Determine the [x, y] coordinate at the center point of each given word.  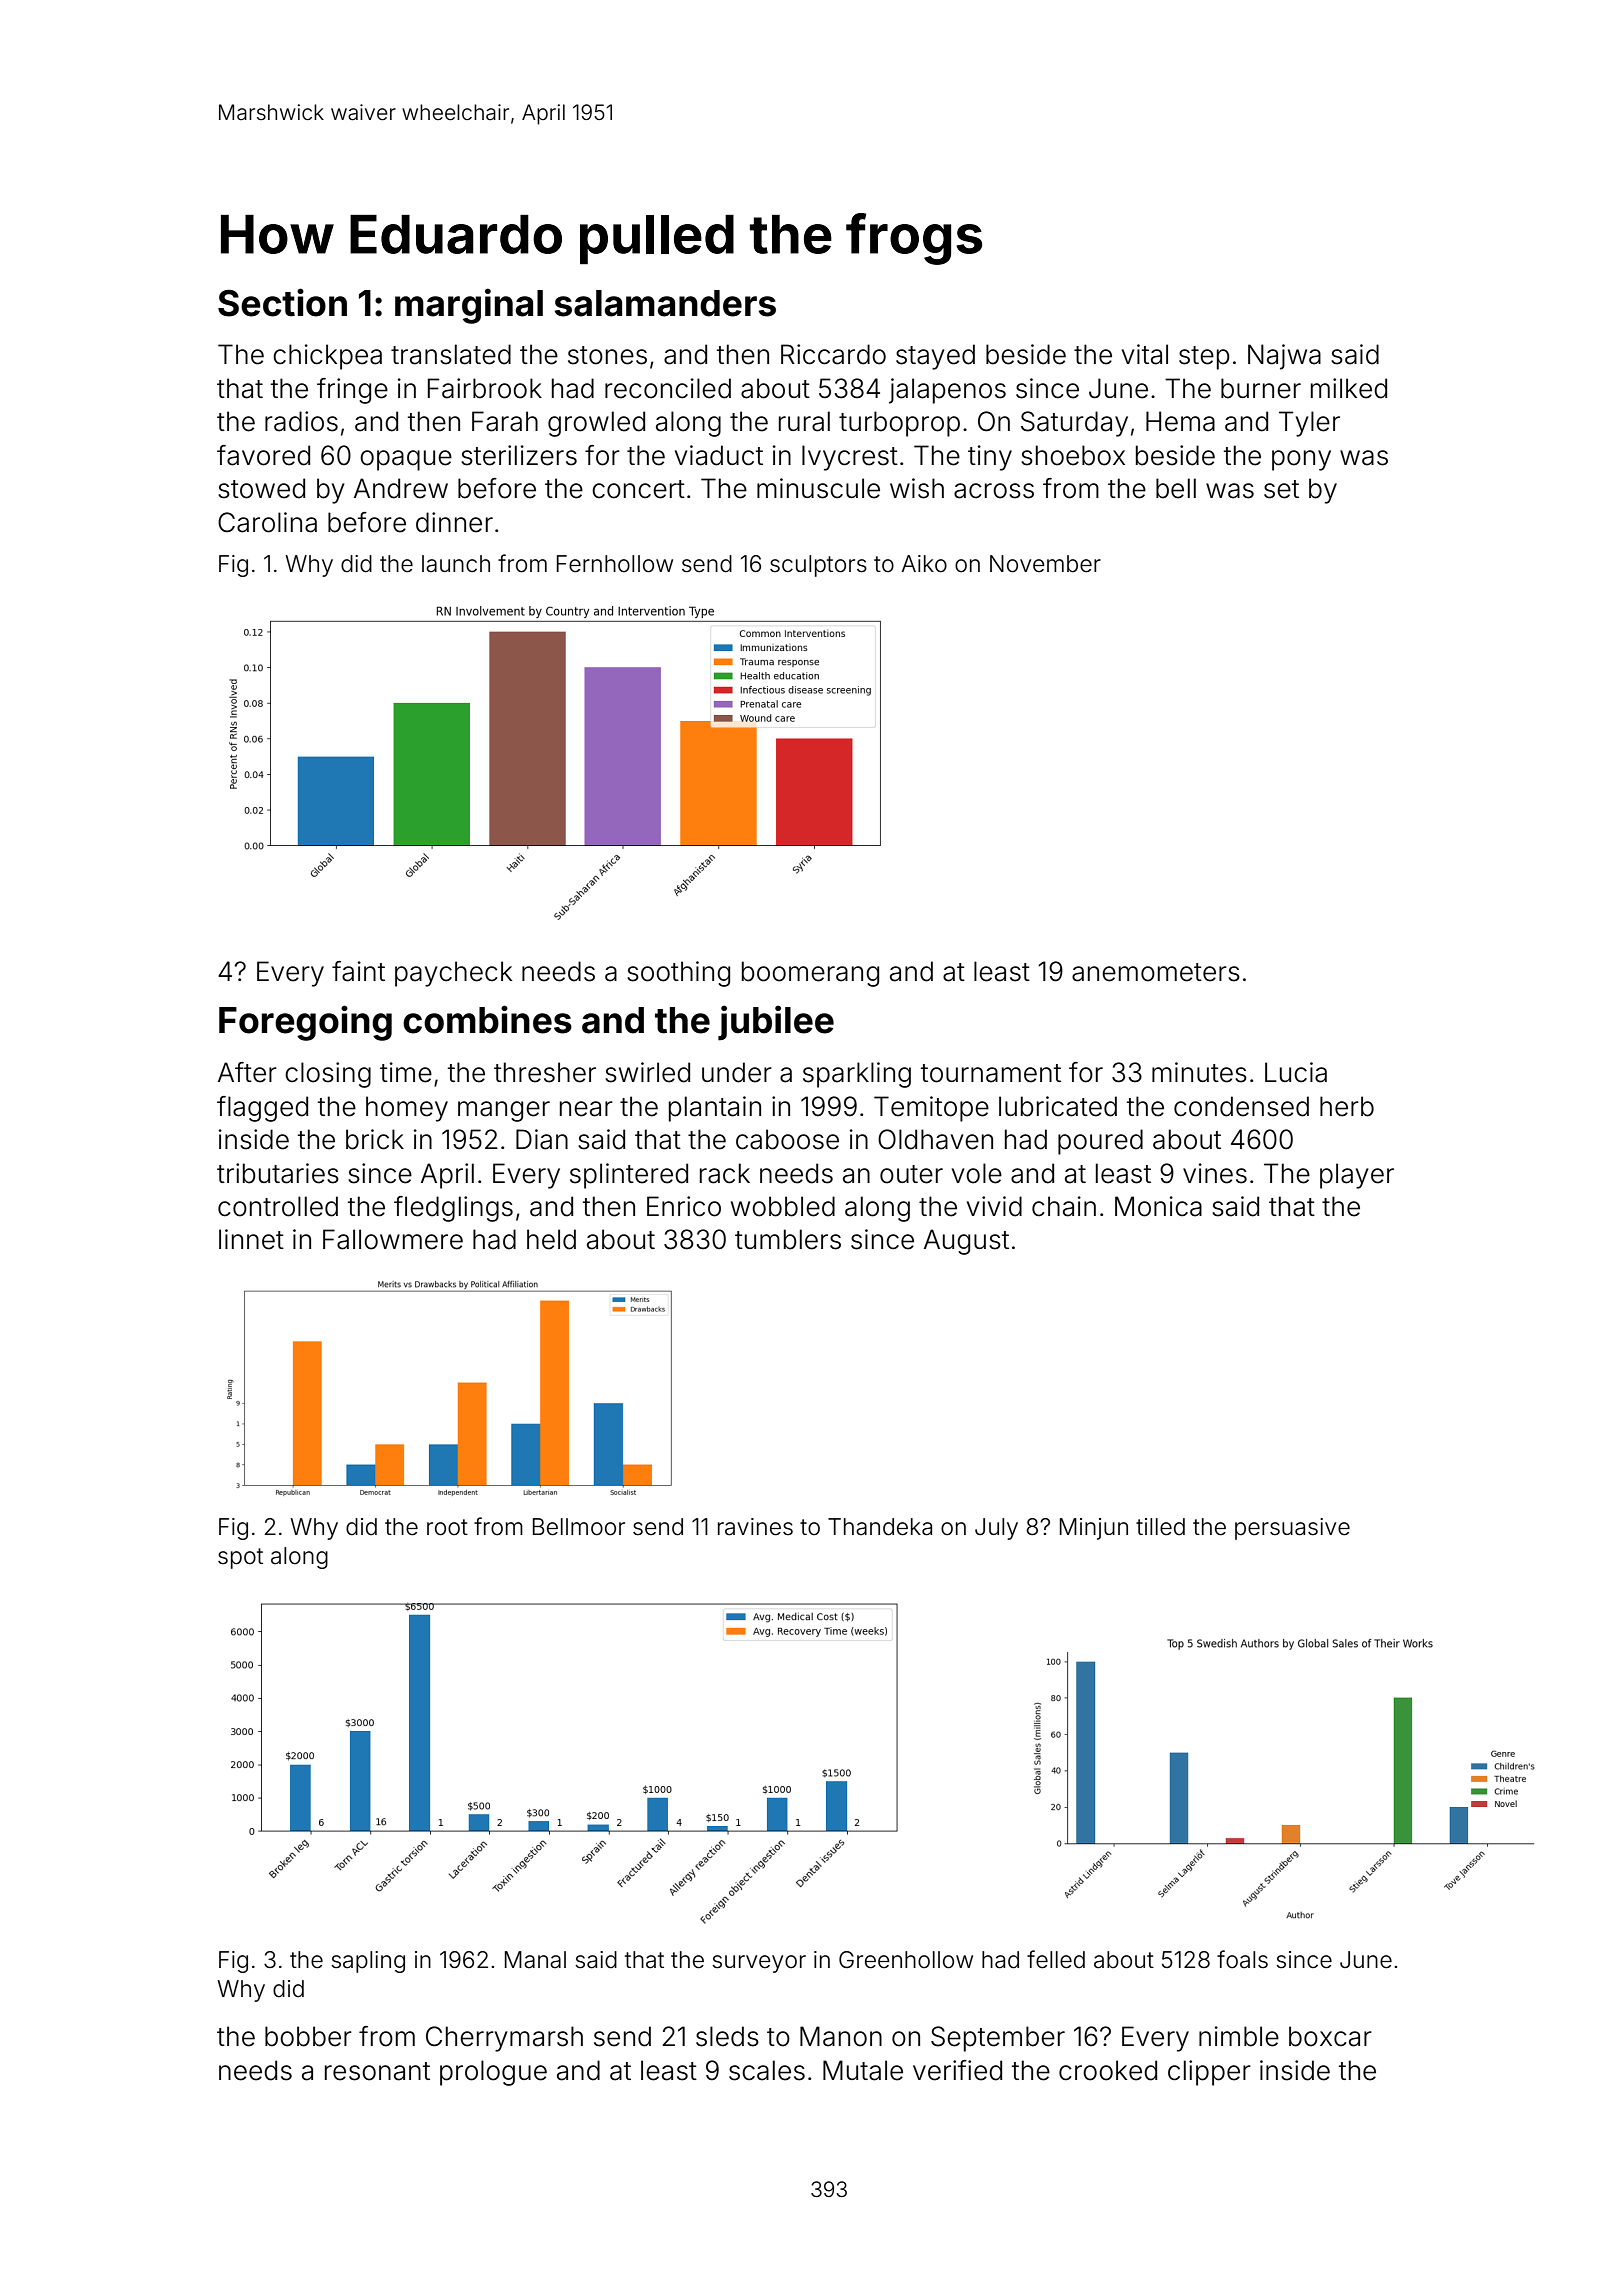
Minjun [1094, 1529]
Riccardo [833, 354]
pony [1301, 460]
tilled [1160, 1527]
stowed [261, 488]
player [1357, 1176]
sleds [727, 2036]
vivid [994, 1206]
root [447, 1527]
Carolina [267, 522]
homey [407, 1109]
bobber [308, 2036]
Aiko [924, 564]
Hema [1180, 421]
